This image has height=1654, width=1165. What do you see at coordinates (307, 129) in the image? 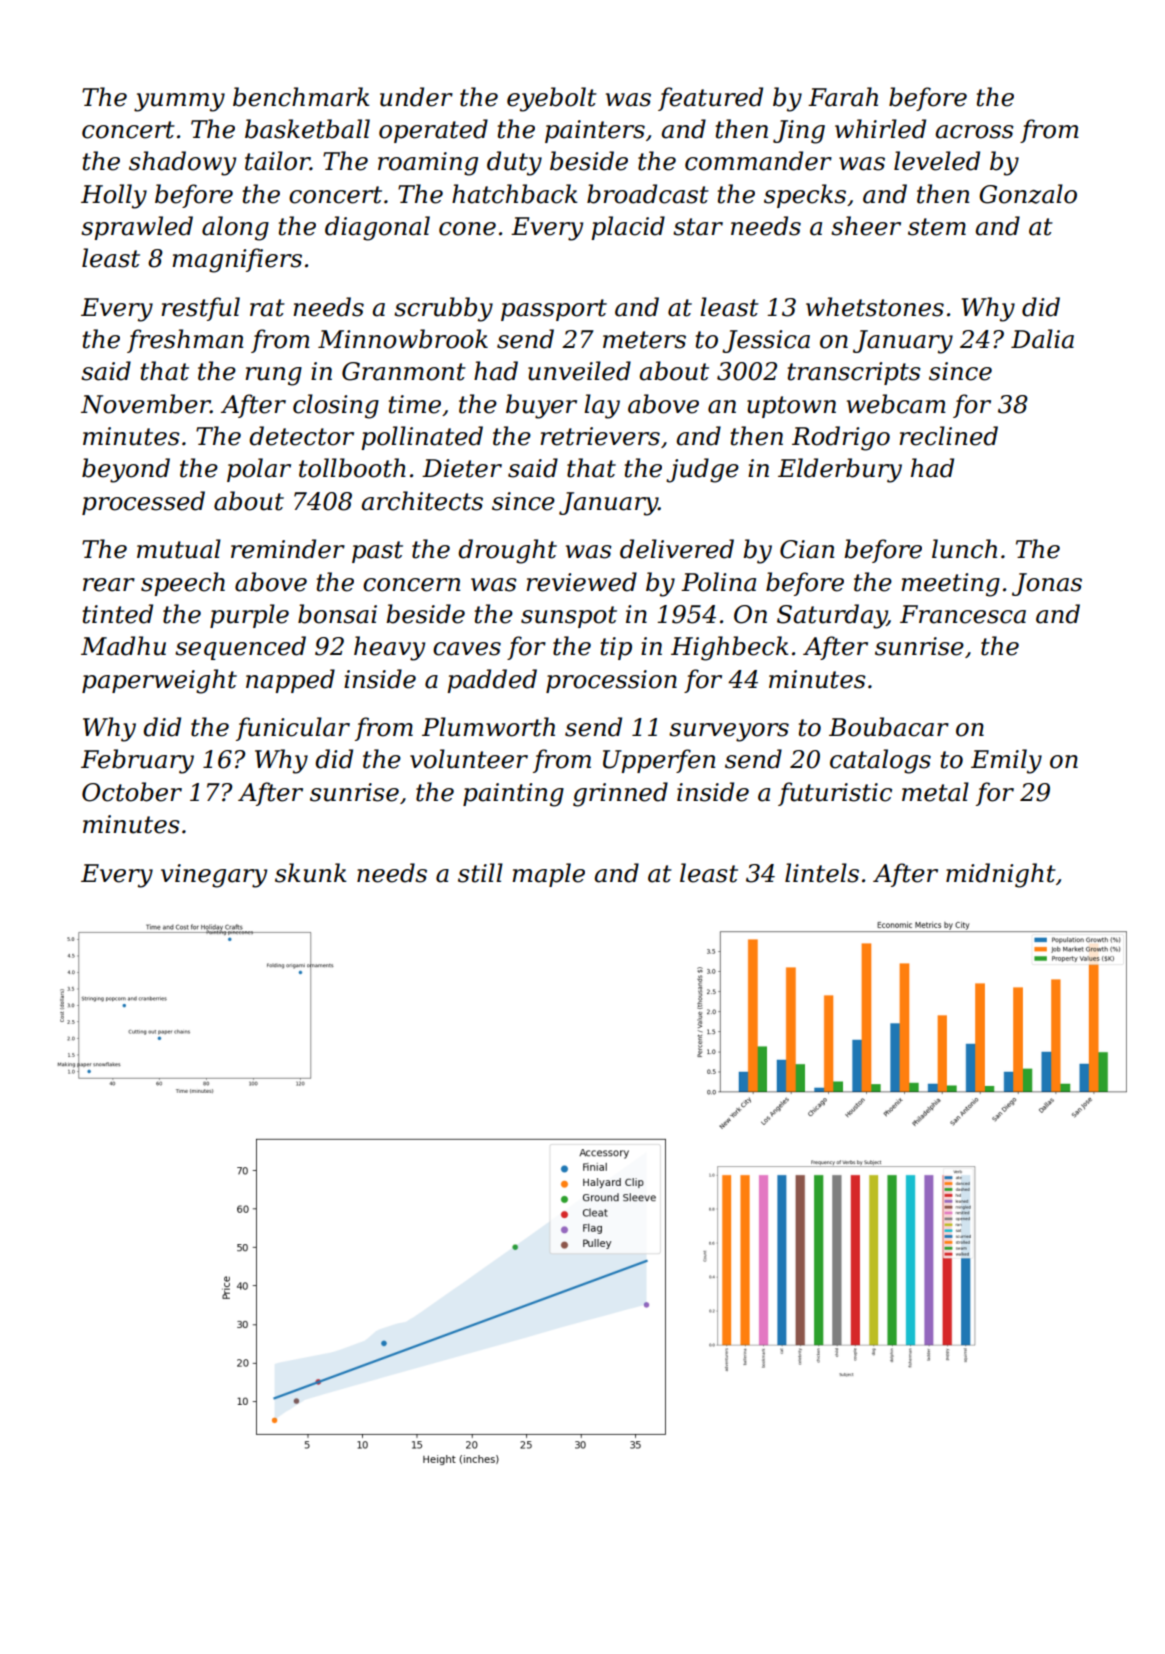
I see `basketball` at bounding box center [307, 129].
